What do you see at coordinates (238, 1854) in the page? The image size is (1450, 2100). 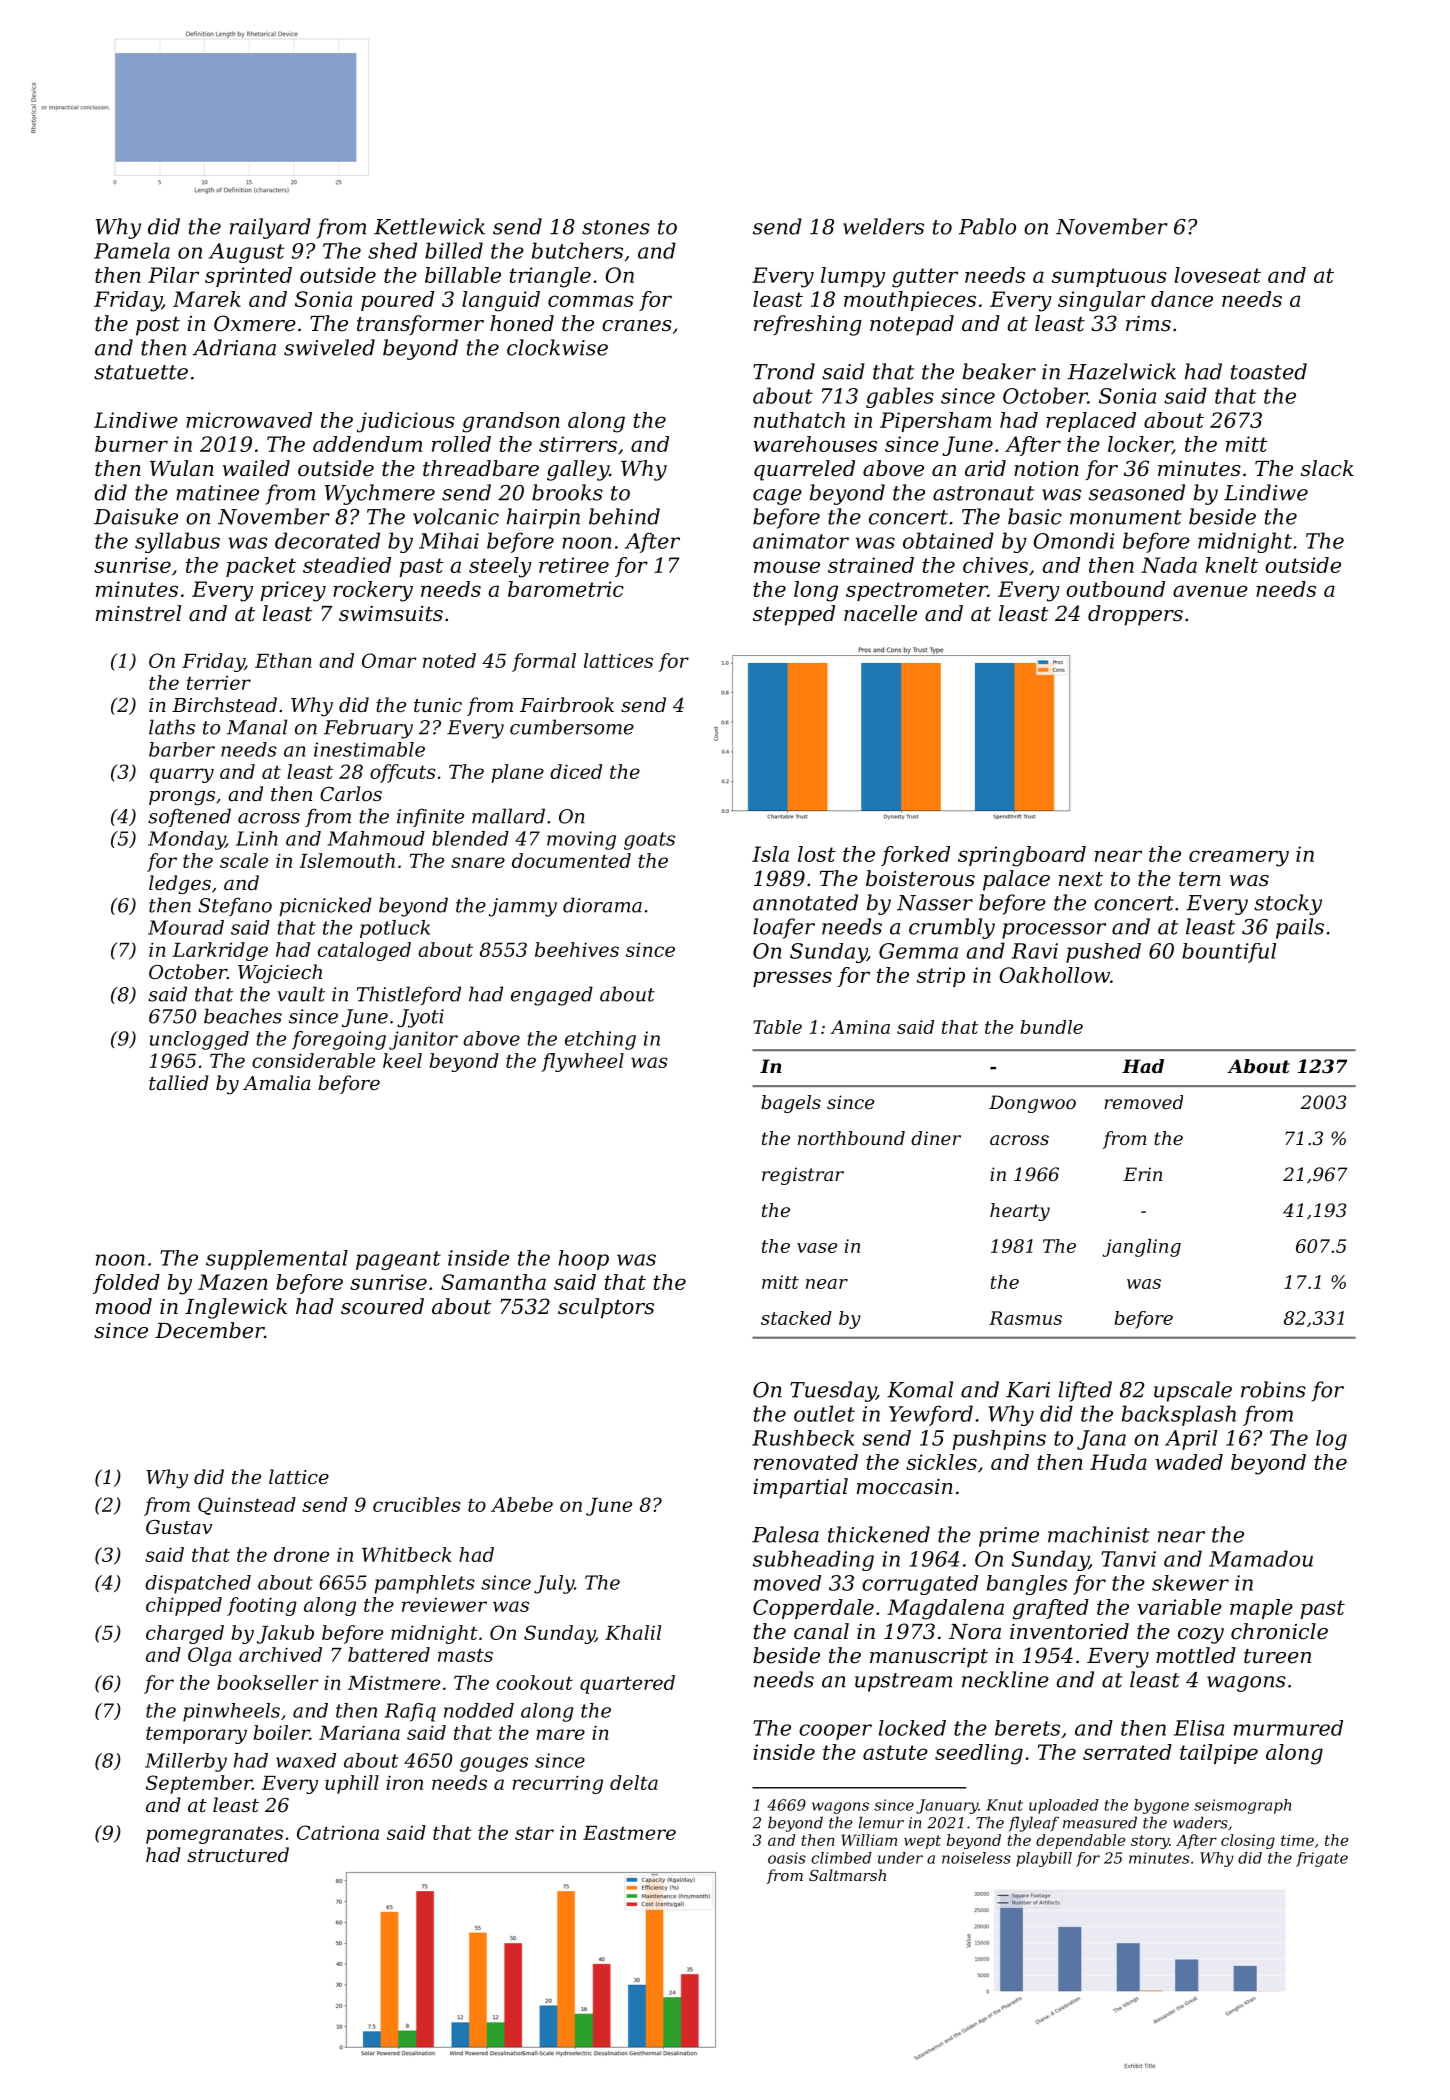 I see `structured` at bounding box center [238, 1854].
